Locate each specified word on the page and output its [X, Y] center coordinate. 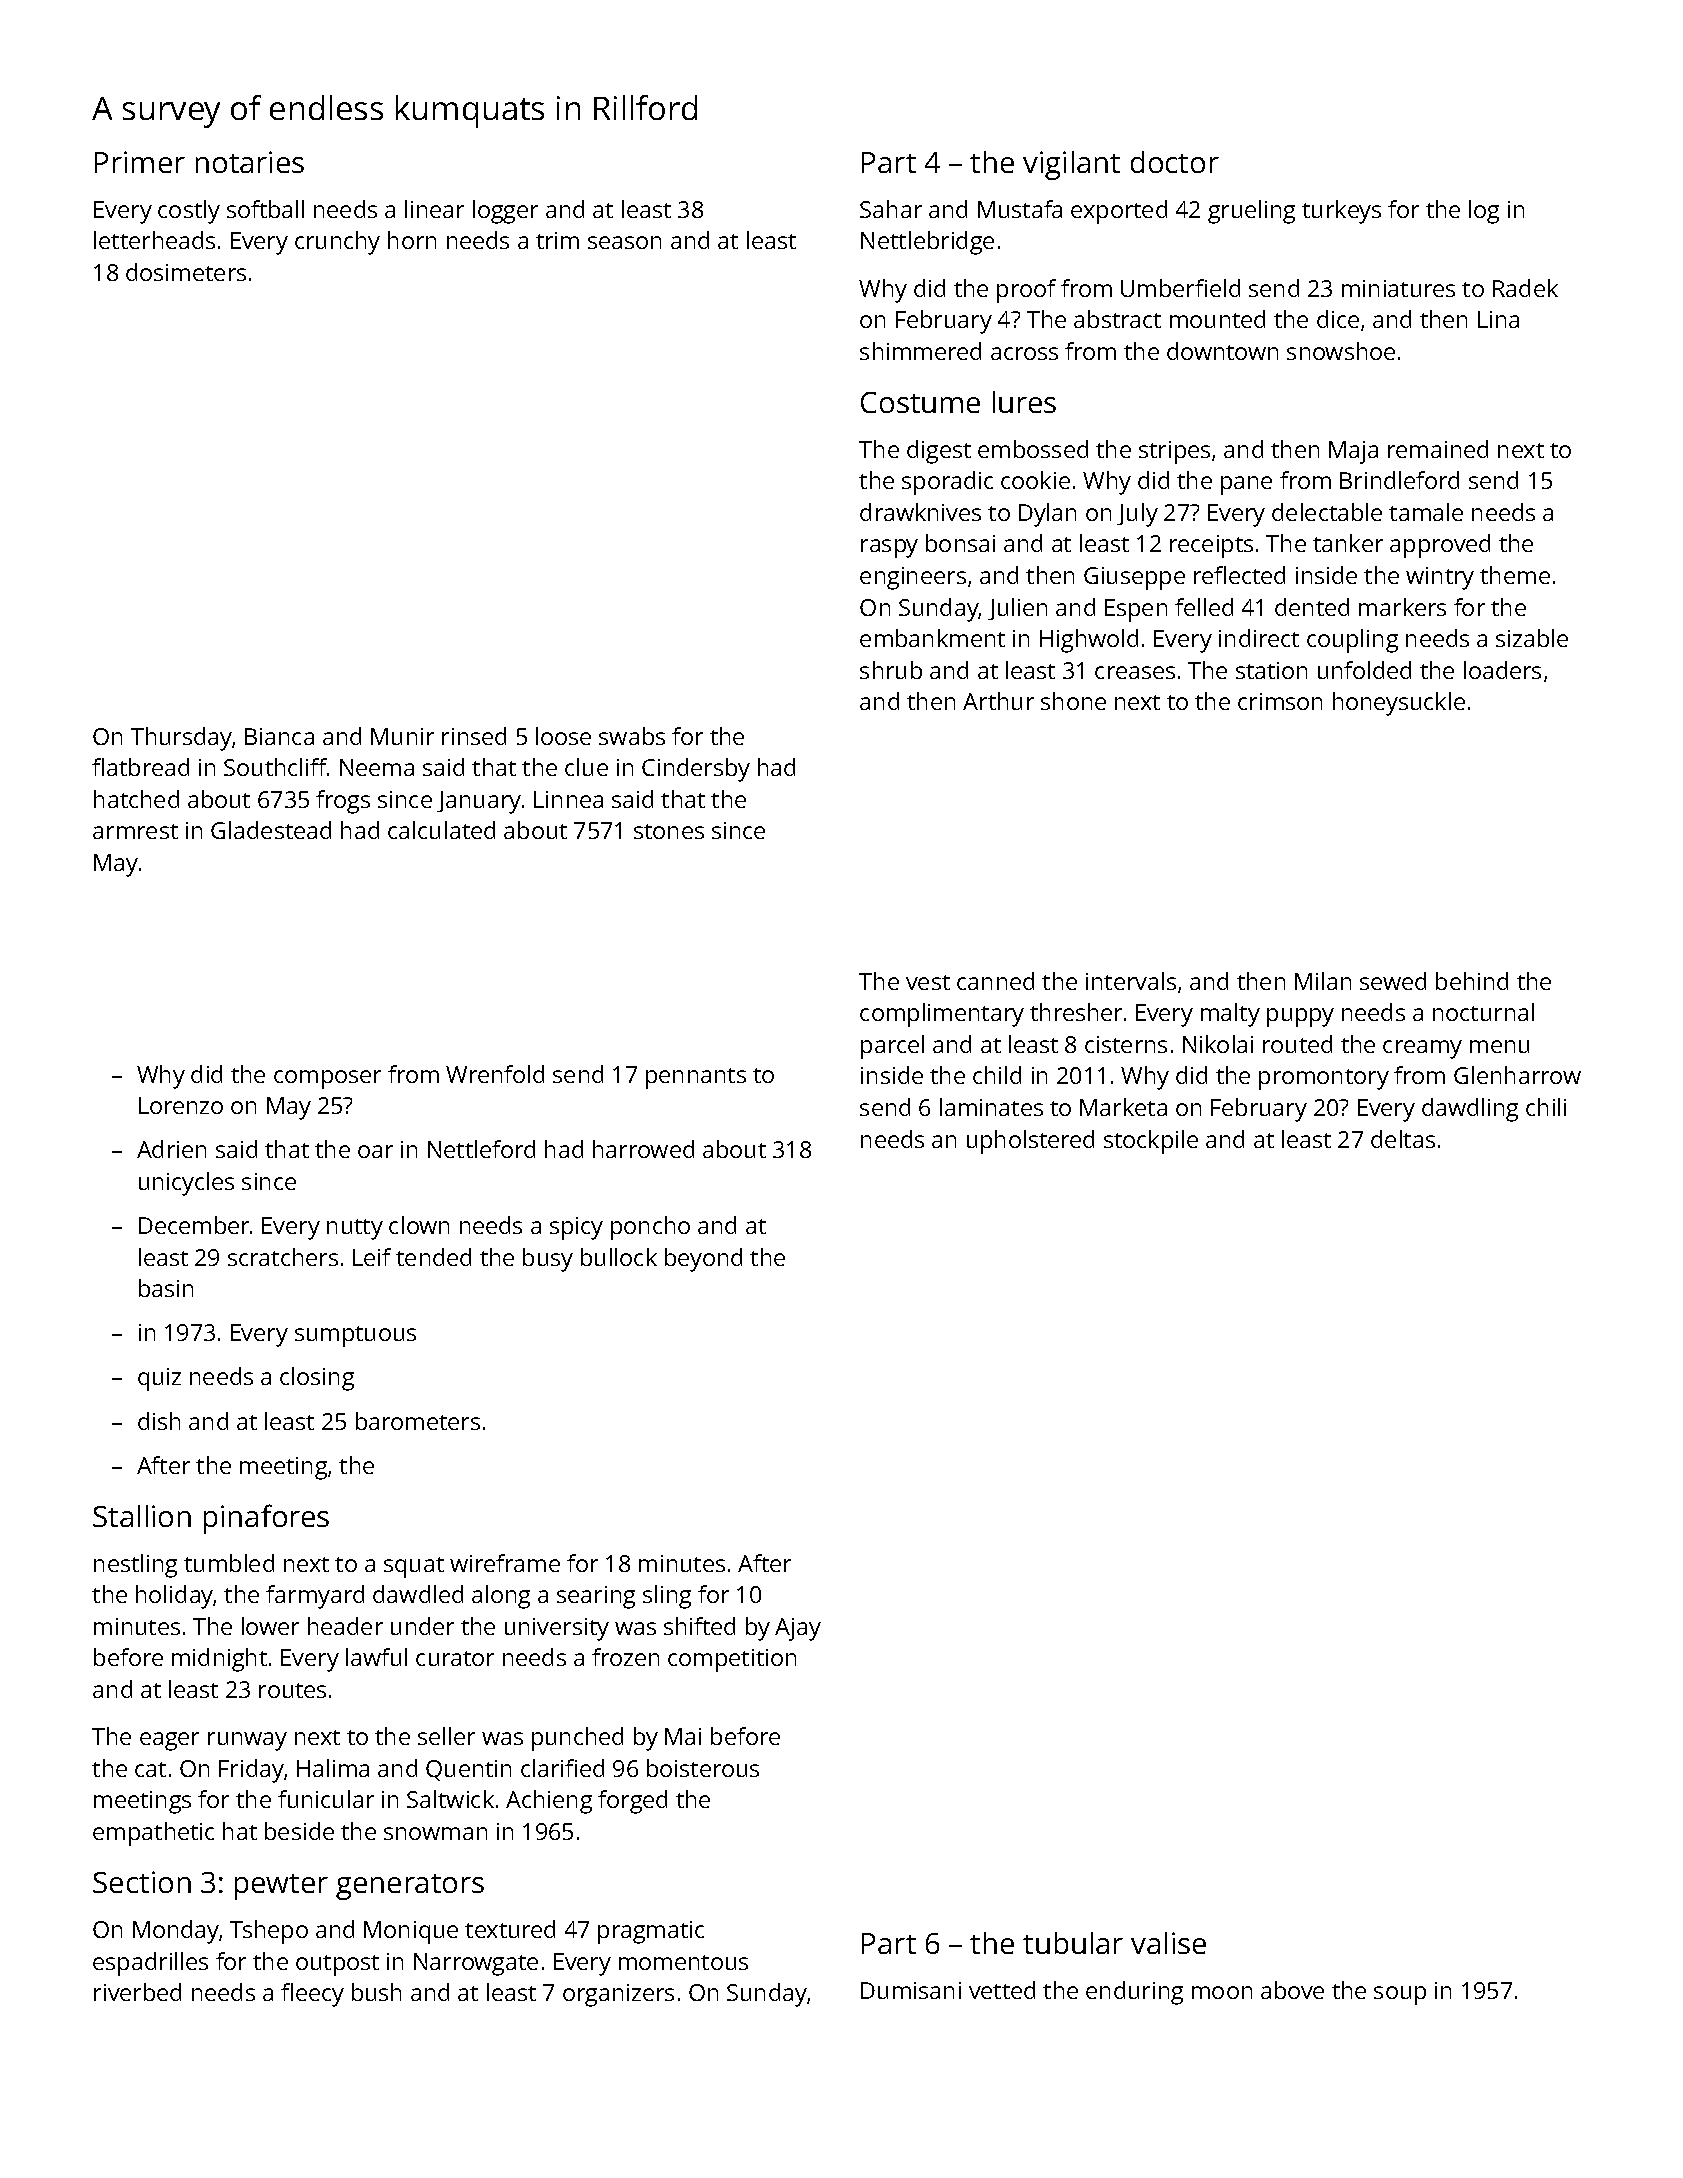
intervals [1131, 981]
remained [1438, 449]
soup [1400, 1995]
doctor [1175, 162]
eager [169, 1741]
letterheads [154, 240]
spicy [576, 1228]
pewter [281, 1887]
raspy [889, 548]
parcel [892, 1047]
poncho [650, 1228]
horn [412, 240]
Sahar [891, 209]
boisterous [703, 1768]
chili [1546, 1107]
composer [327, 1079]
